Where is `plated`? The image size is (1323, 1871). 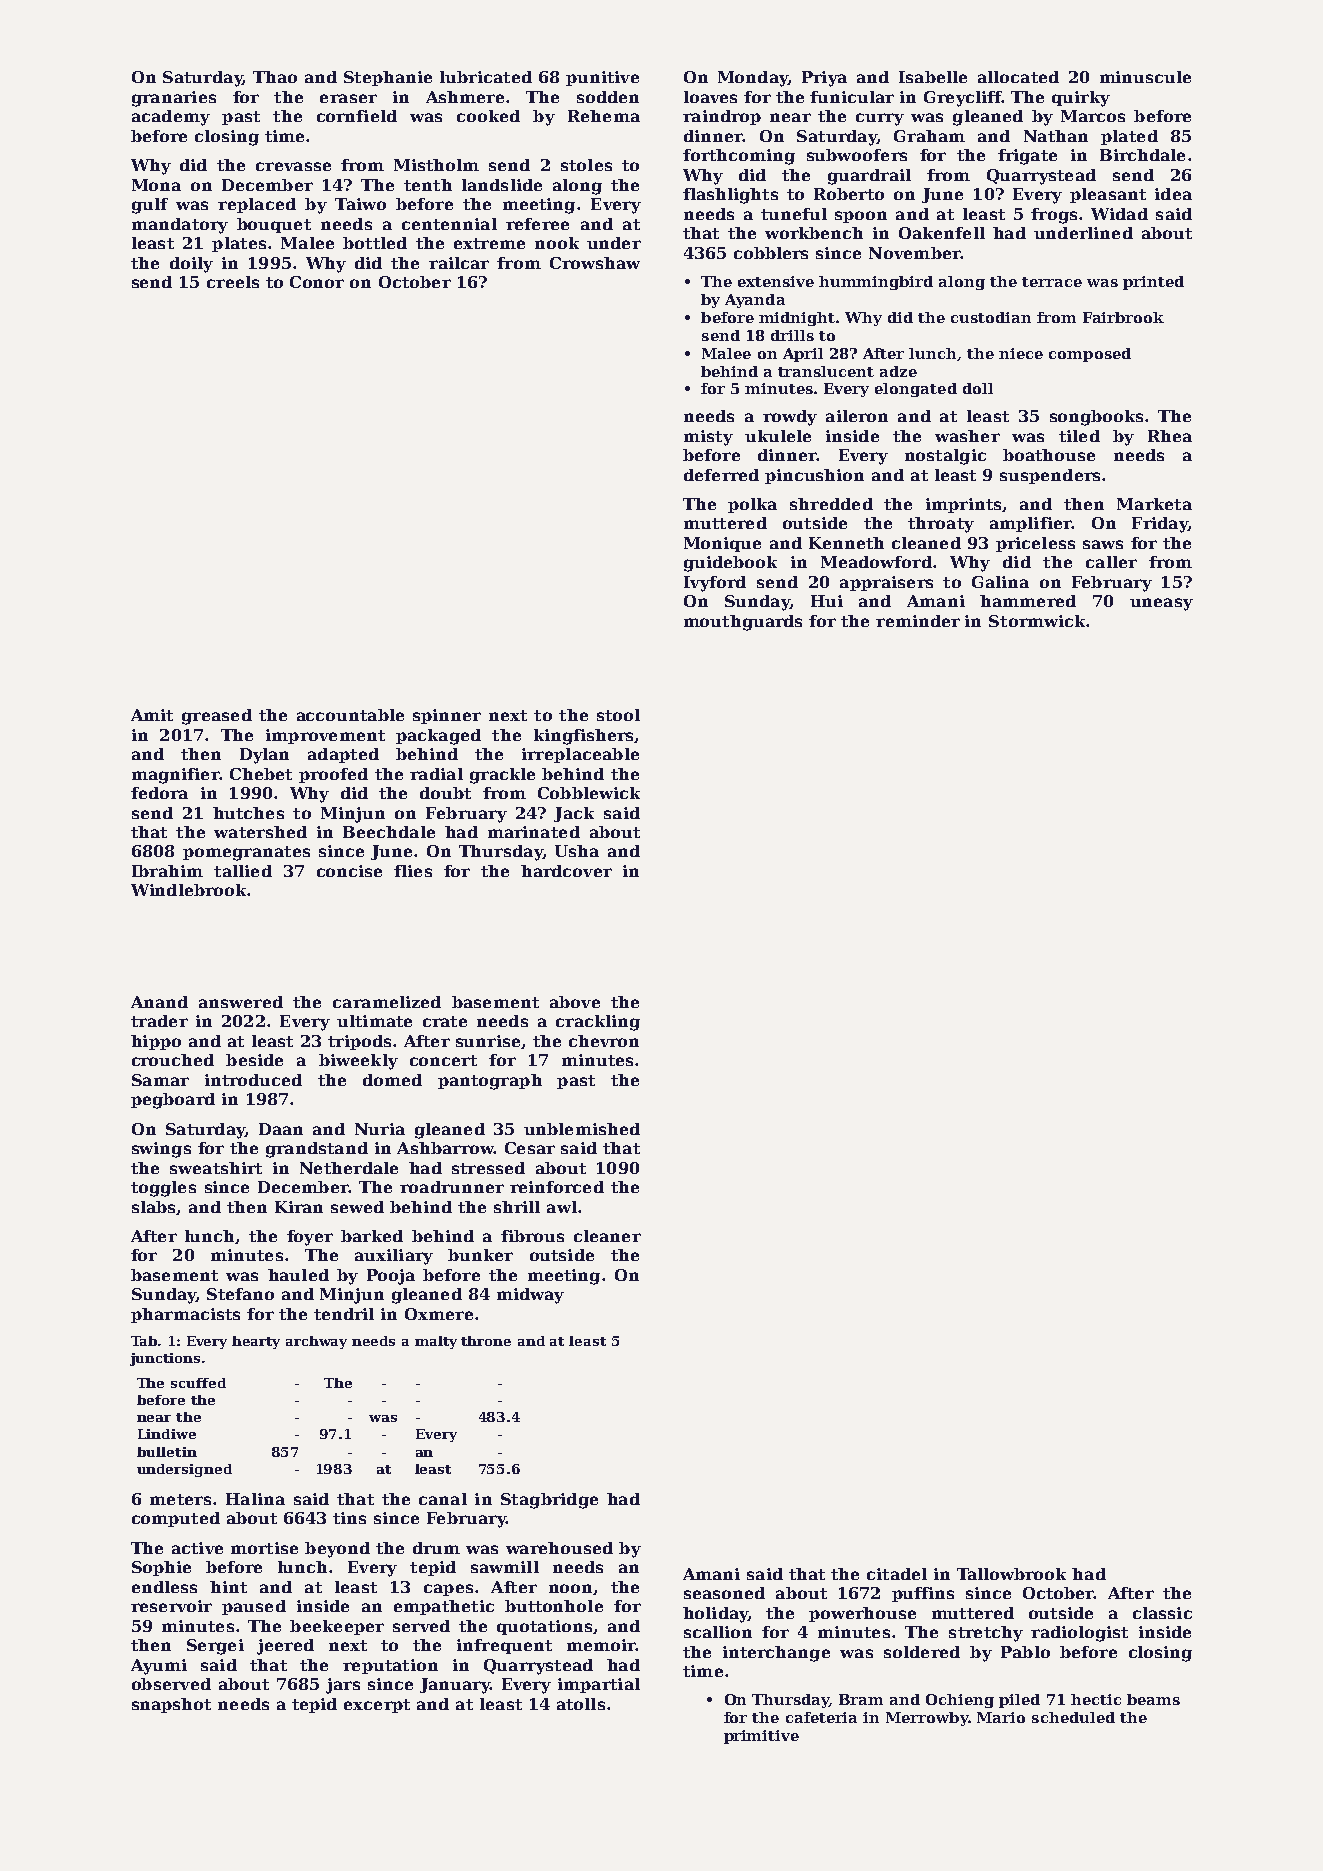 plated is located at coordinates (1129, 137).
